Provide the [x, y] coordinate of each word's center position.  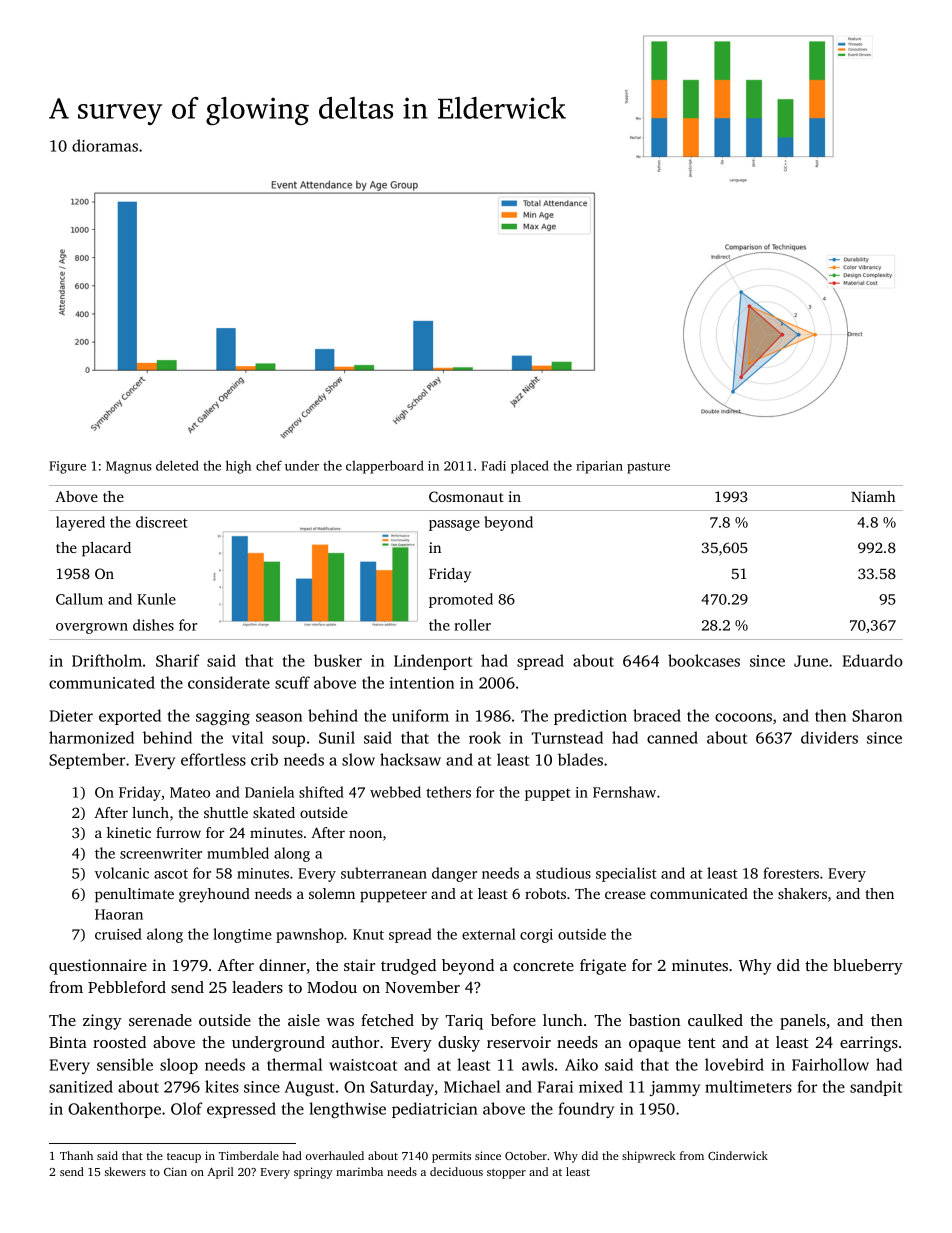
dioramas [105, 145]
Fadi [493, 465]
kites [222, 1086]
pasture [648, 468]
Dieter [71, 716]
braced [657, 715]
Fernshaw [624, 792]
